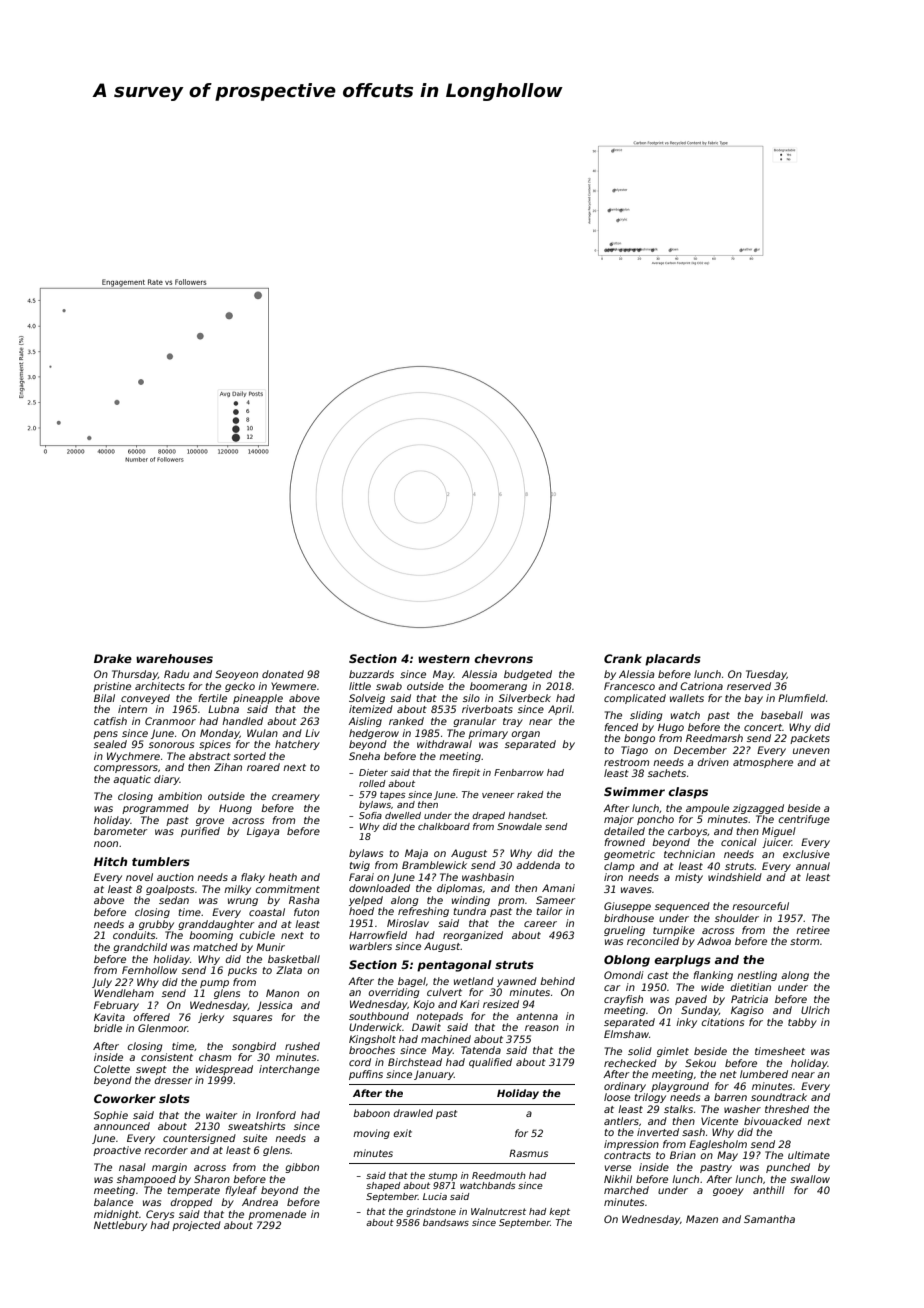  I want to click on donated, so click(283, 674).
